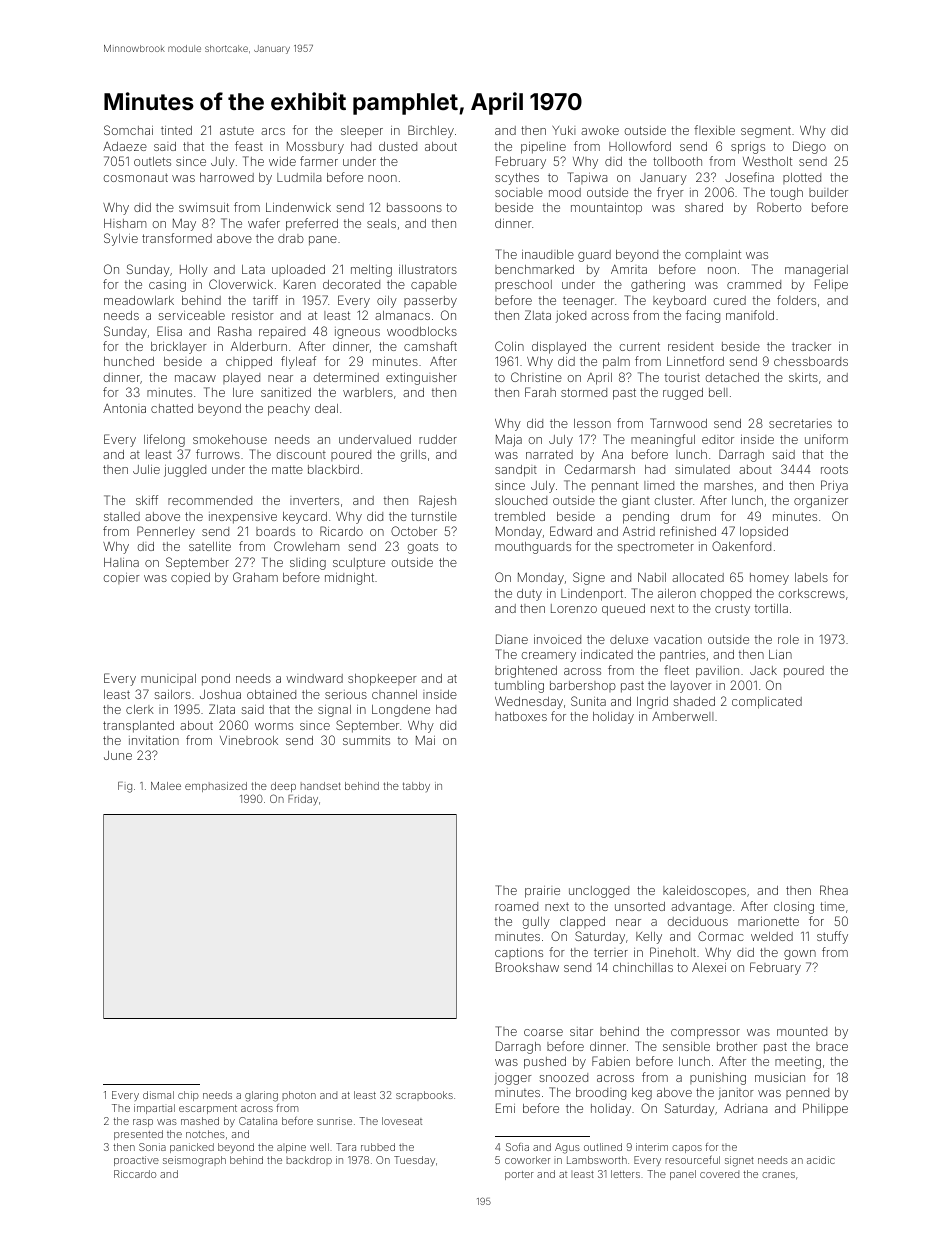 The height and width of the screenshot is (1233, 952). Describe the element at coordinates (401, 711) in the screenshot. I see `Longdene` at that location.
